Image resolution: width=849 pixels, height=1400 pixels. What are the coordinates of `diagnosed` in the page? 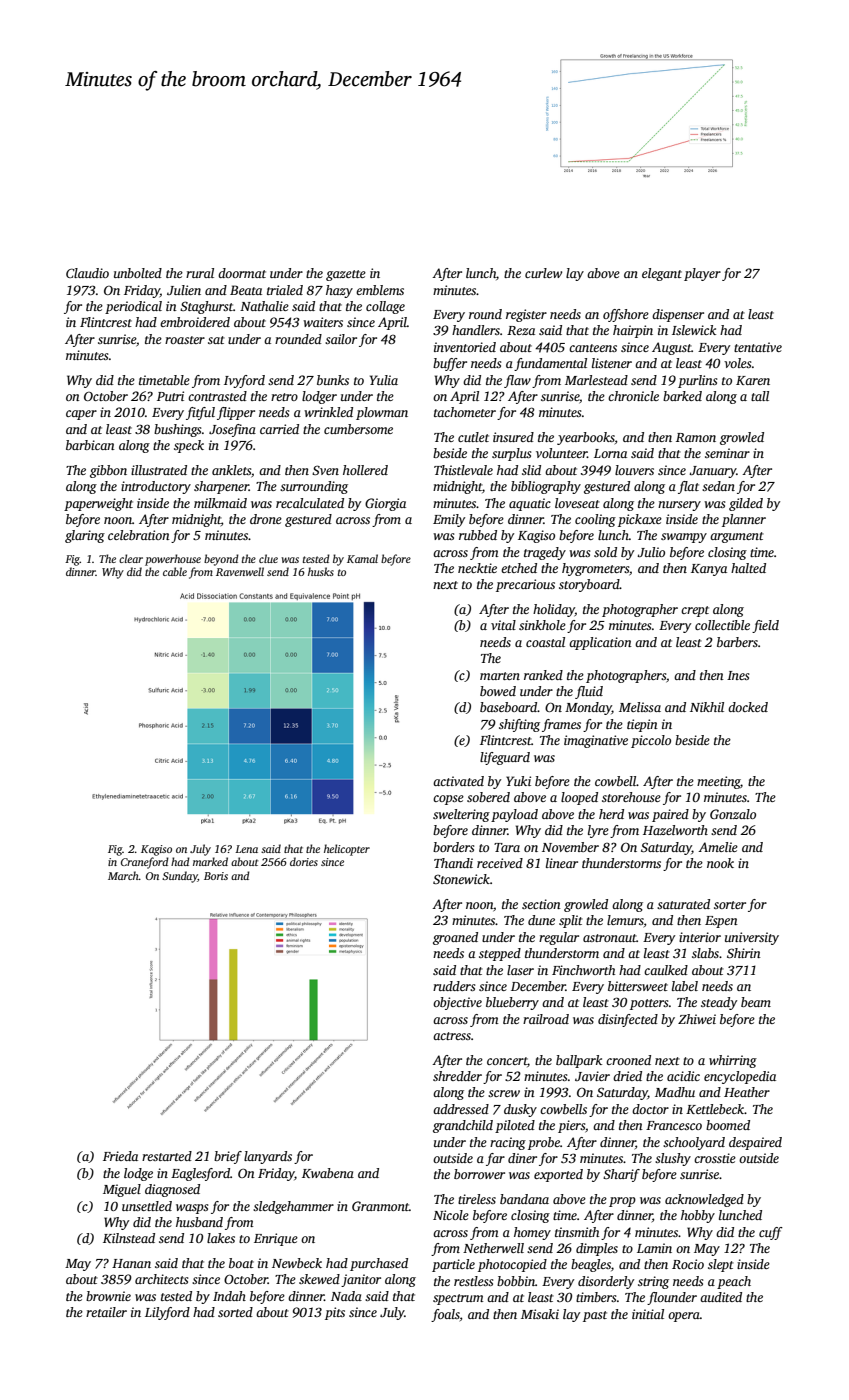 It's located at (172, 1190).
